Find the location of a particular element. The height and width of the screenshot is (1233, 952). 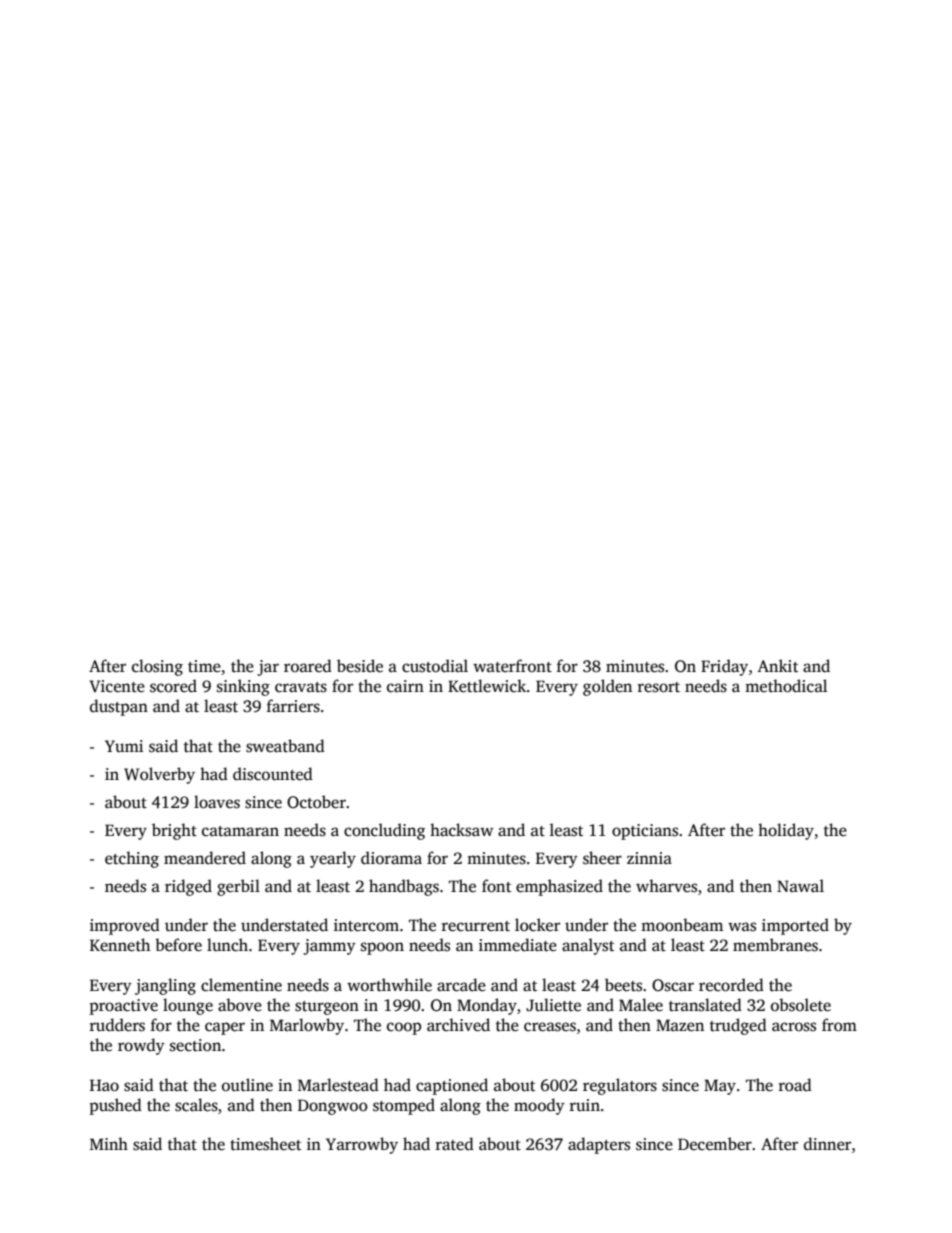

jammy is located at coordinates (329, 947).
